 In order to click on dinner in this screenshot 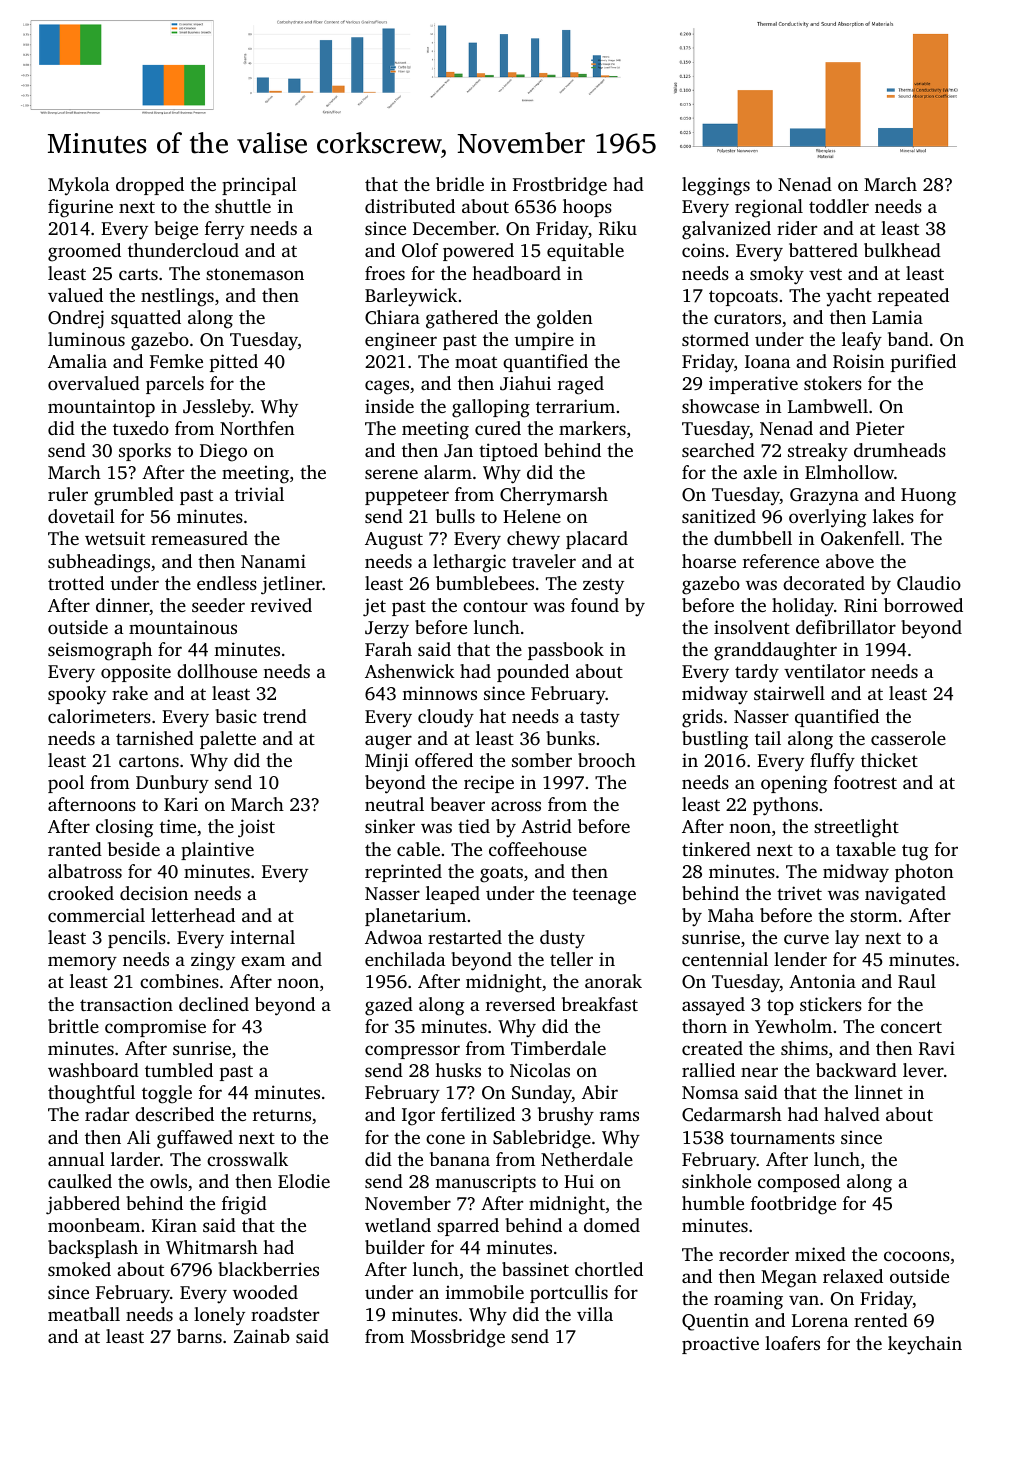, I will do `click(123, 606)`.
